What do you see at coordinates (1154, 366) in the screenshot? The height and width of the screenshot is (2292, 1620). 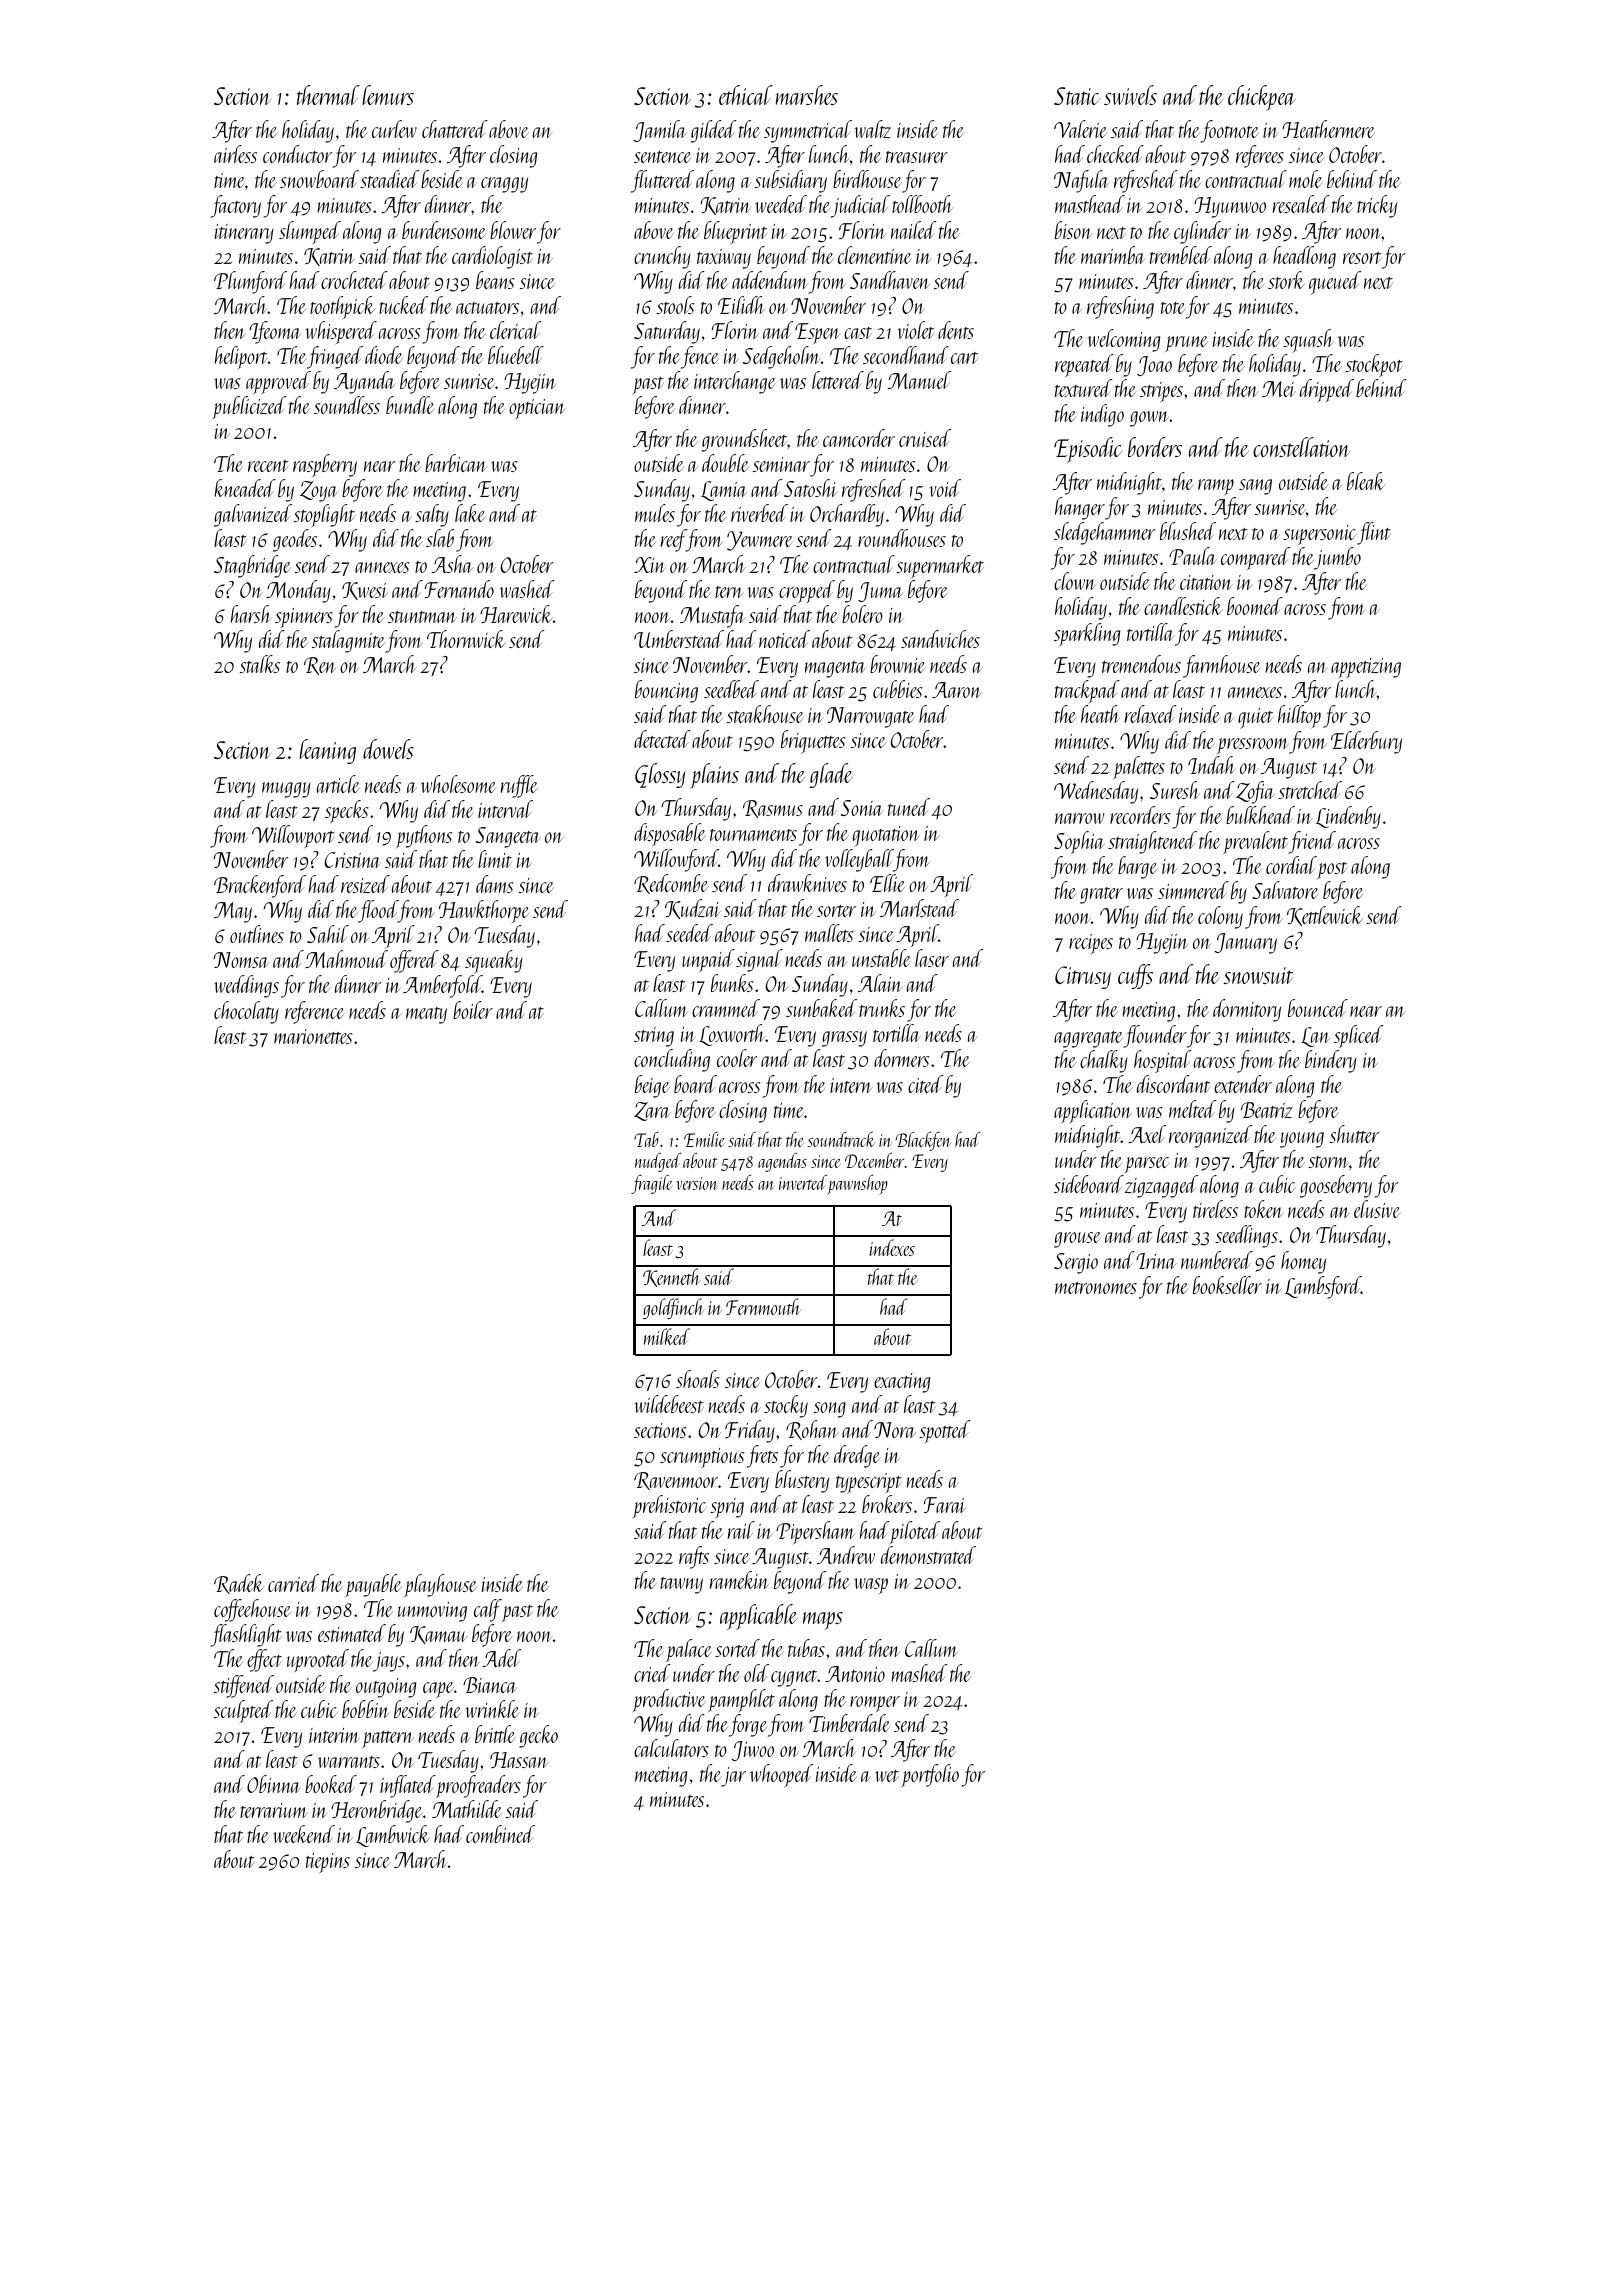 I see `Joao` at bounding box center [1154, 366].
